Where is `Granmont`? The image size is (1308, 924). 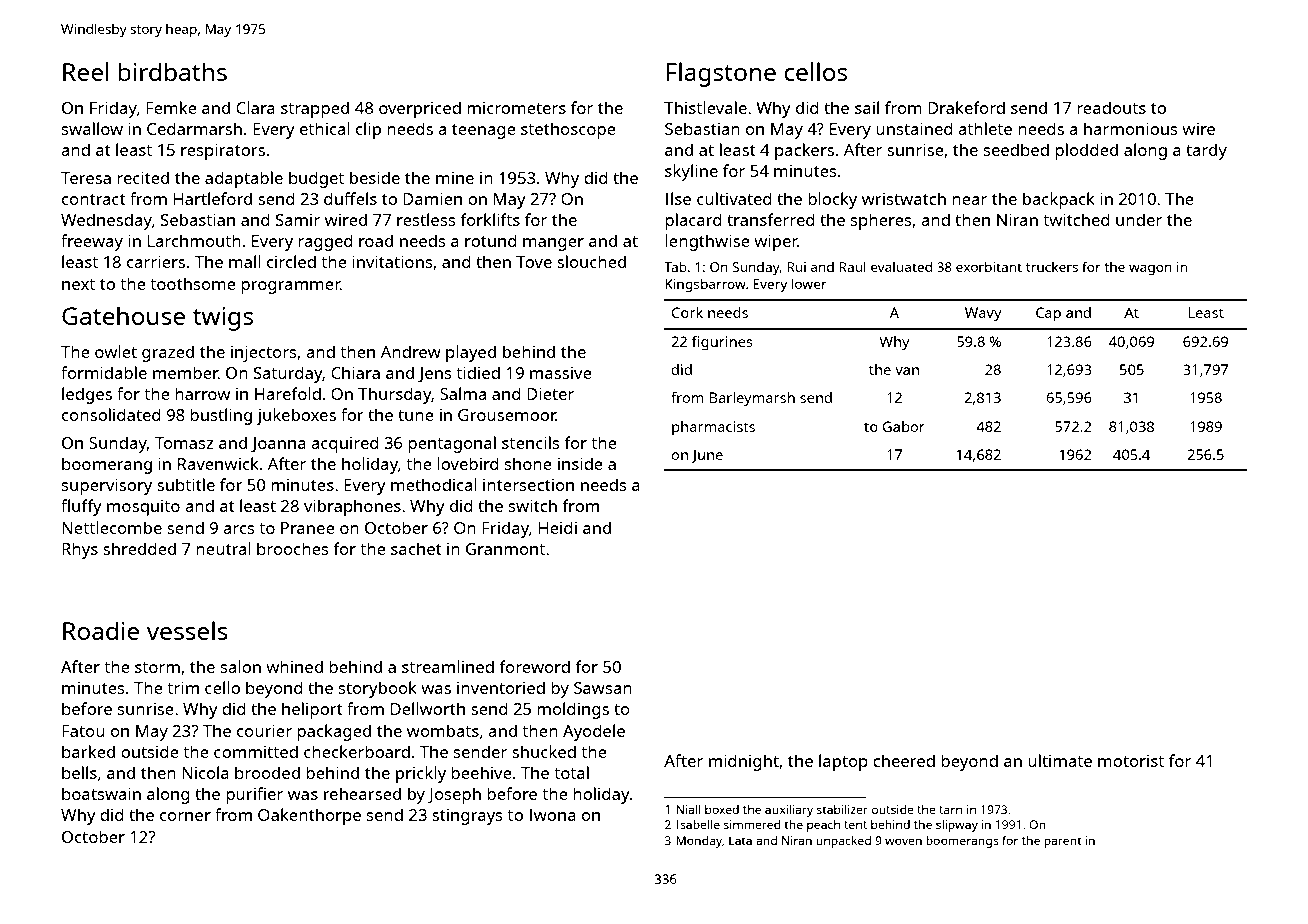
Granmont is located at coordinates (505, 549).
